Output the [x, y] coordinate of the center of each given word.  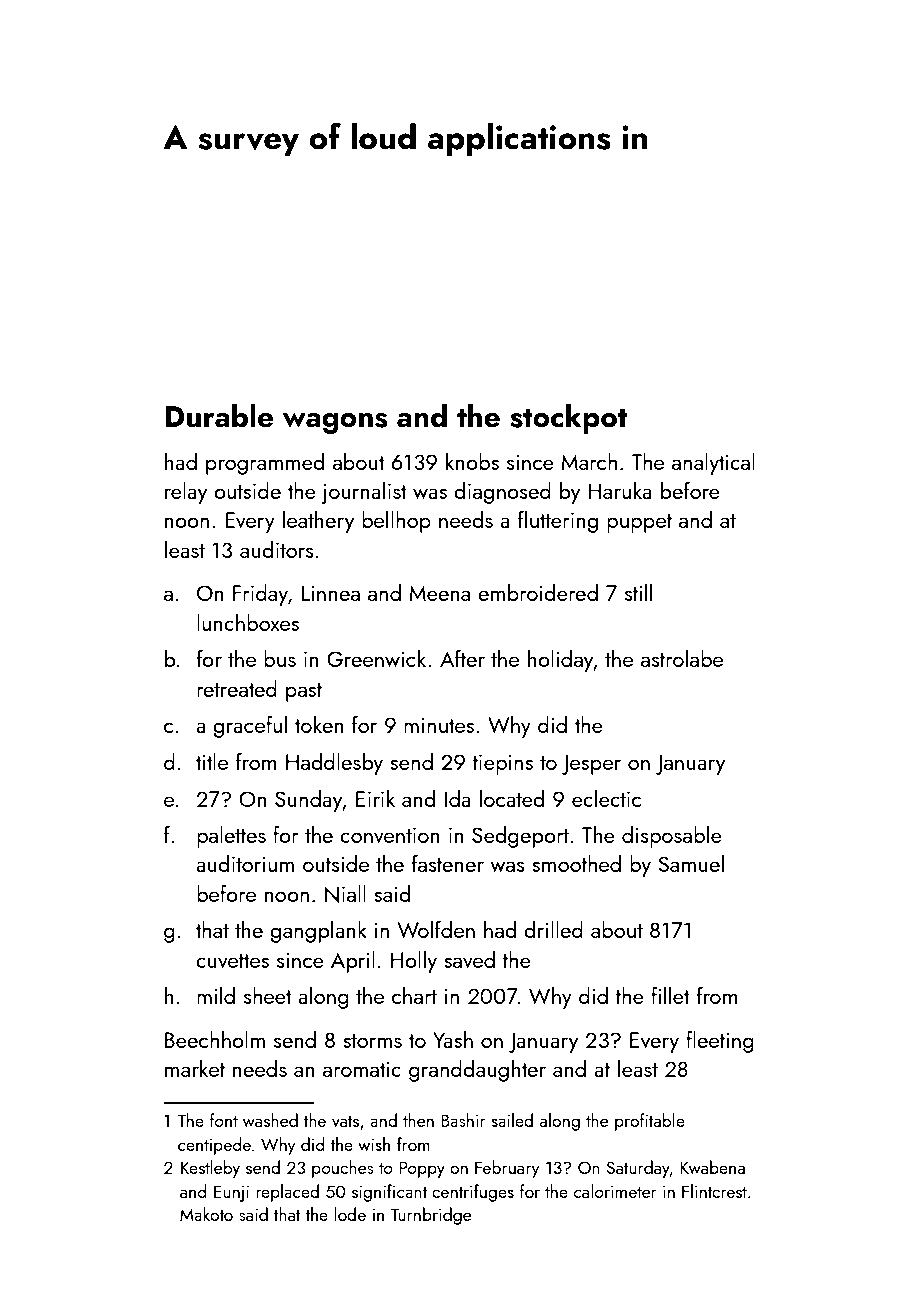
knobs [472, 461]
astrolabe [682, 658]
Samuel [691, 863]
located [512, 798]
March [589, 461]
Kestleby [210, 1169]
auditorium [245, 863]
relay [186, 493]
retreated [237, 688]
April [353, 962]
